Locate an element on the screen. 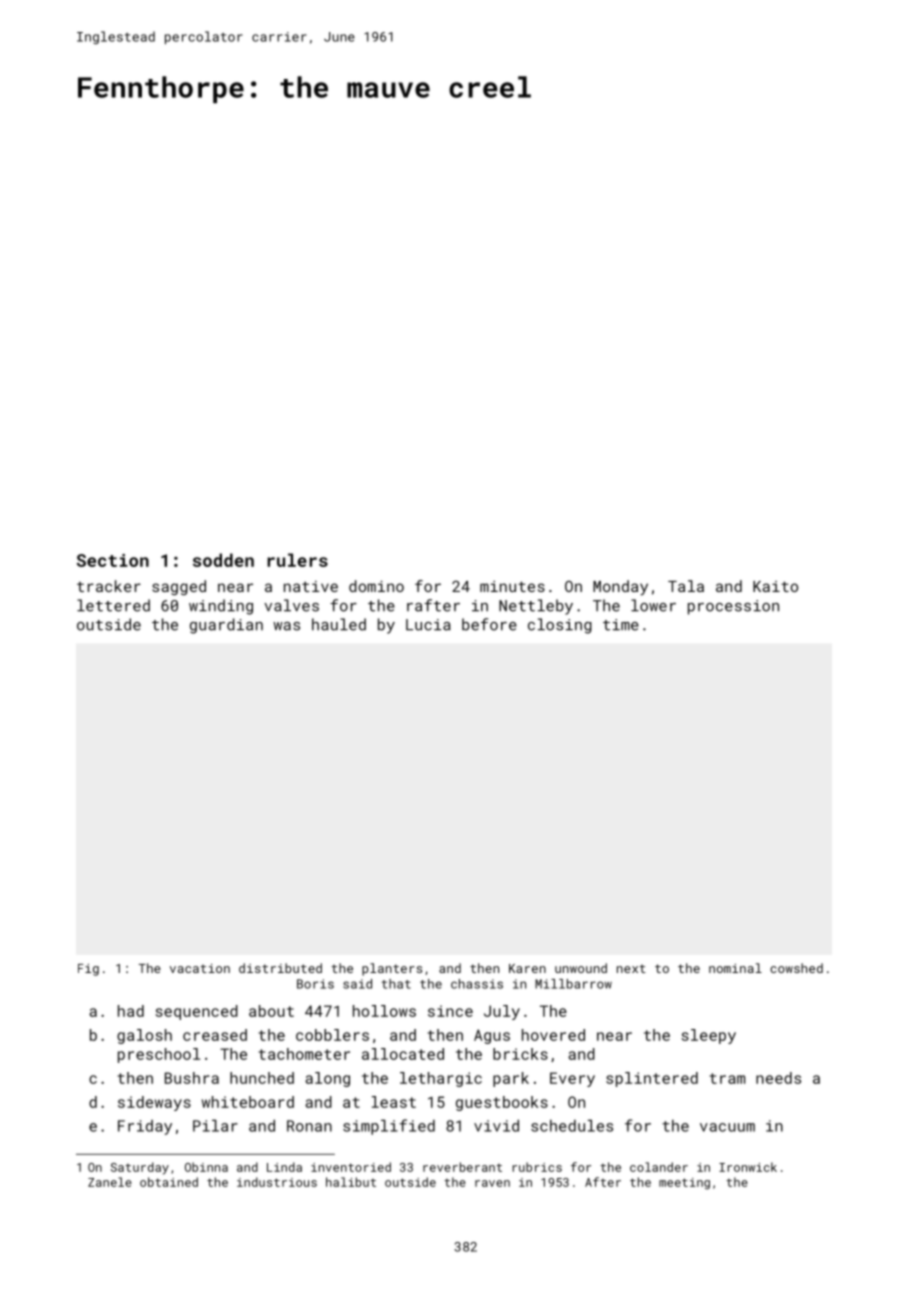 This screenshot has width=908, height=1316. guardian is located at coordinates (226, 626).
